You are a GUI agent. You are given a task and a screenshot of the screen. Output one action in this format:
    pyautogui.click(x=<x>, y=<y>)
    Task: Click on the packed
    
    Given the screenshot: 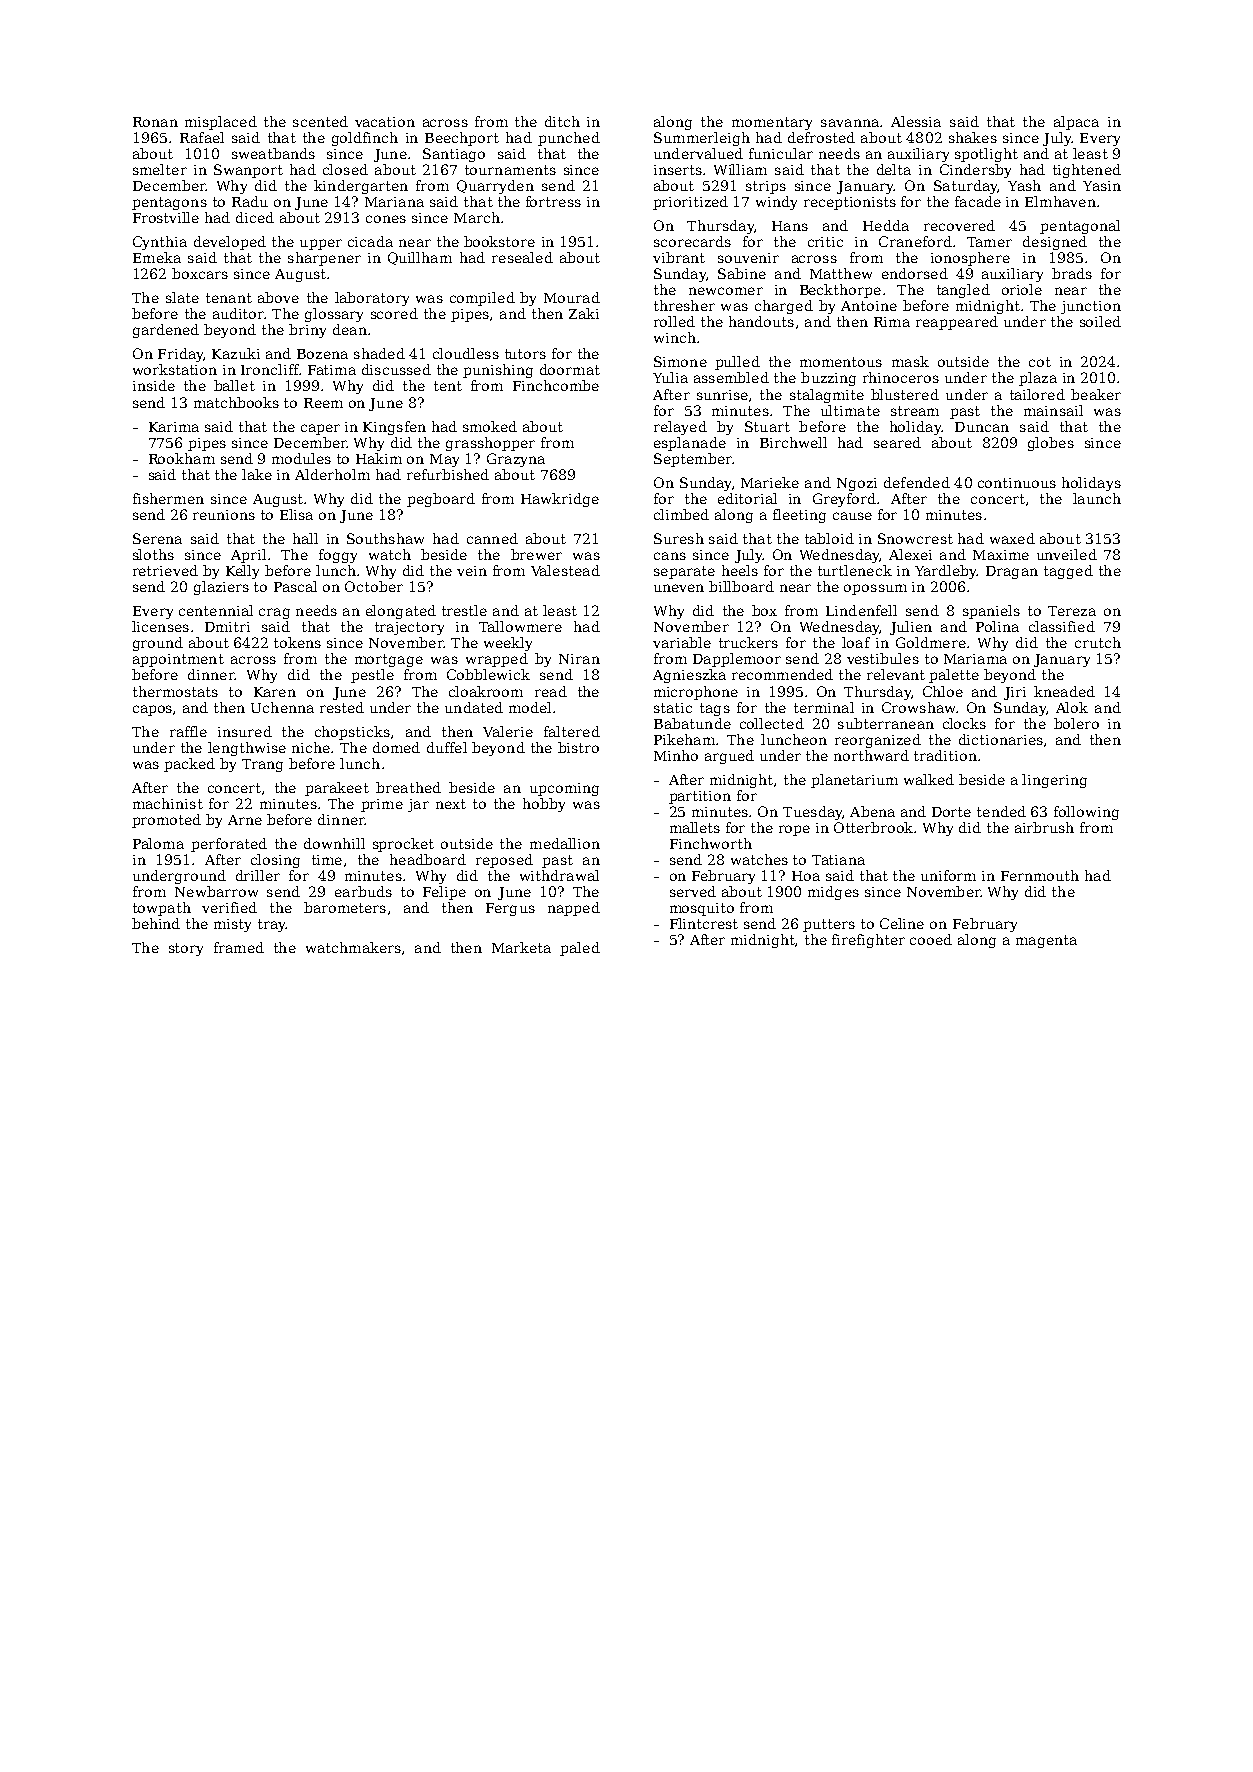 What is the action you would take?
    pyautogui.click(x=189, y=765)
